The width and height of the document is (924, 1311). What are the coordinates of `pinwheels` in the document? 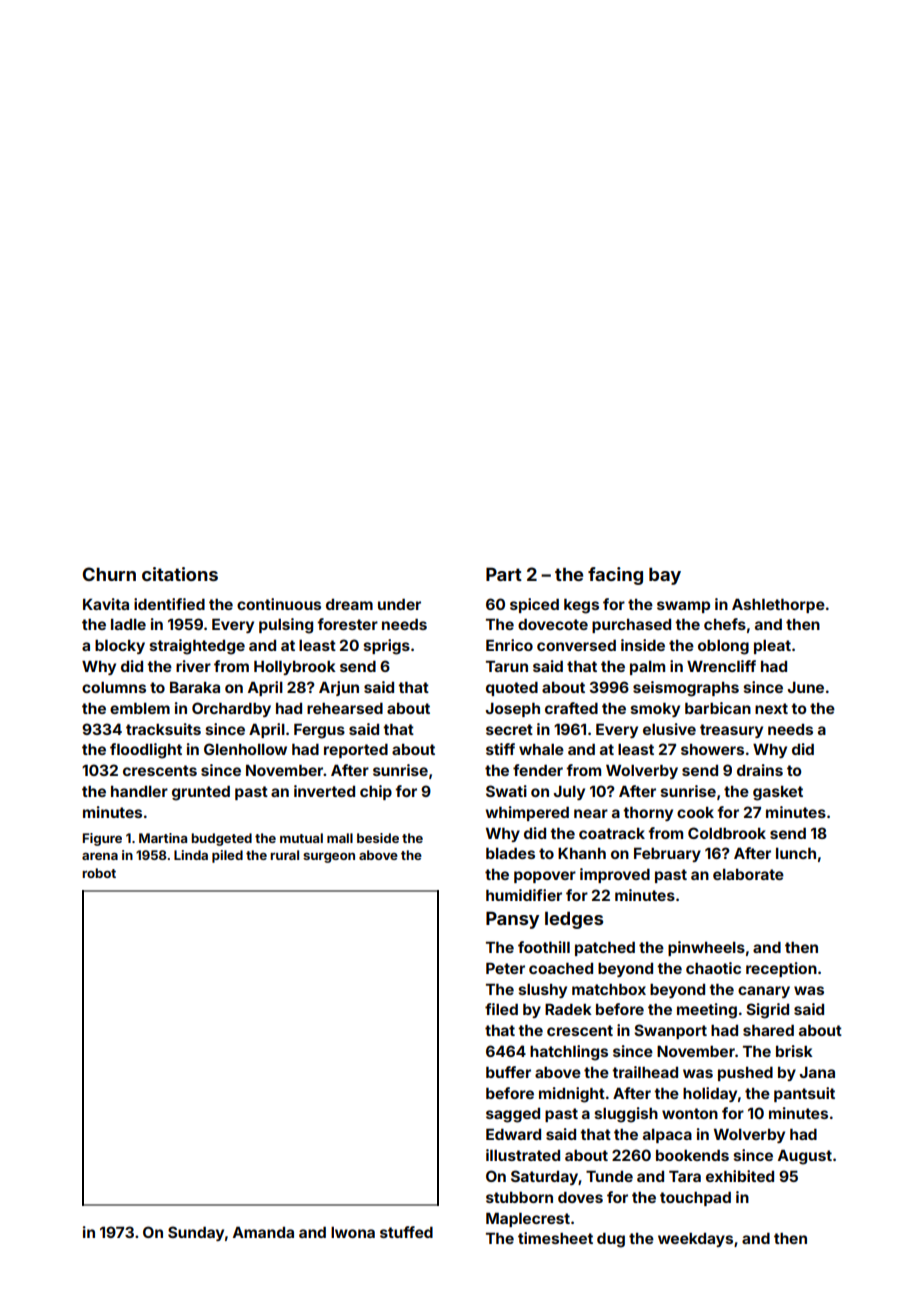 It's located at (706, 948).
